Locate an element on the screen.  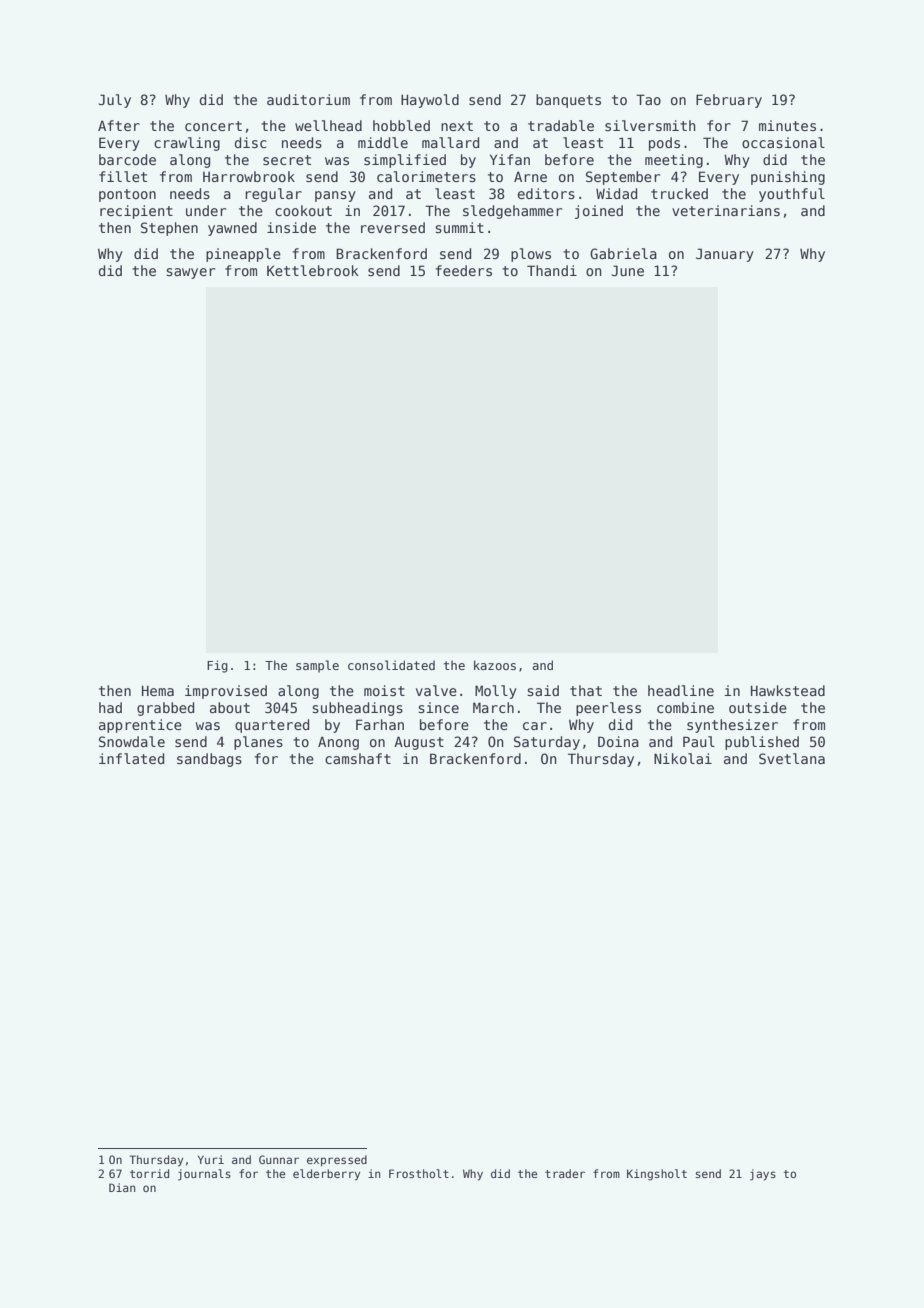
Gunnar is located at coordinates (279, 1159).
